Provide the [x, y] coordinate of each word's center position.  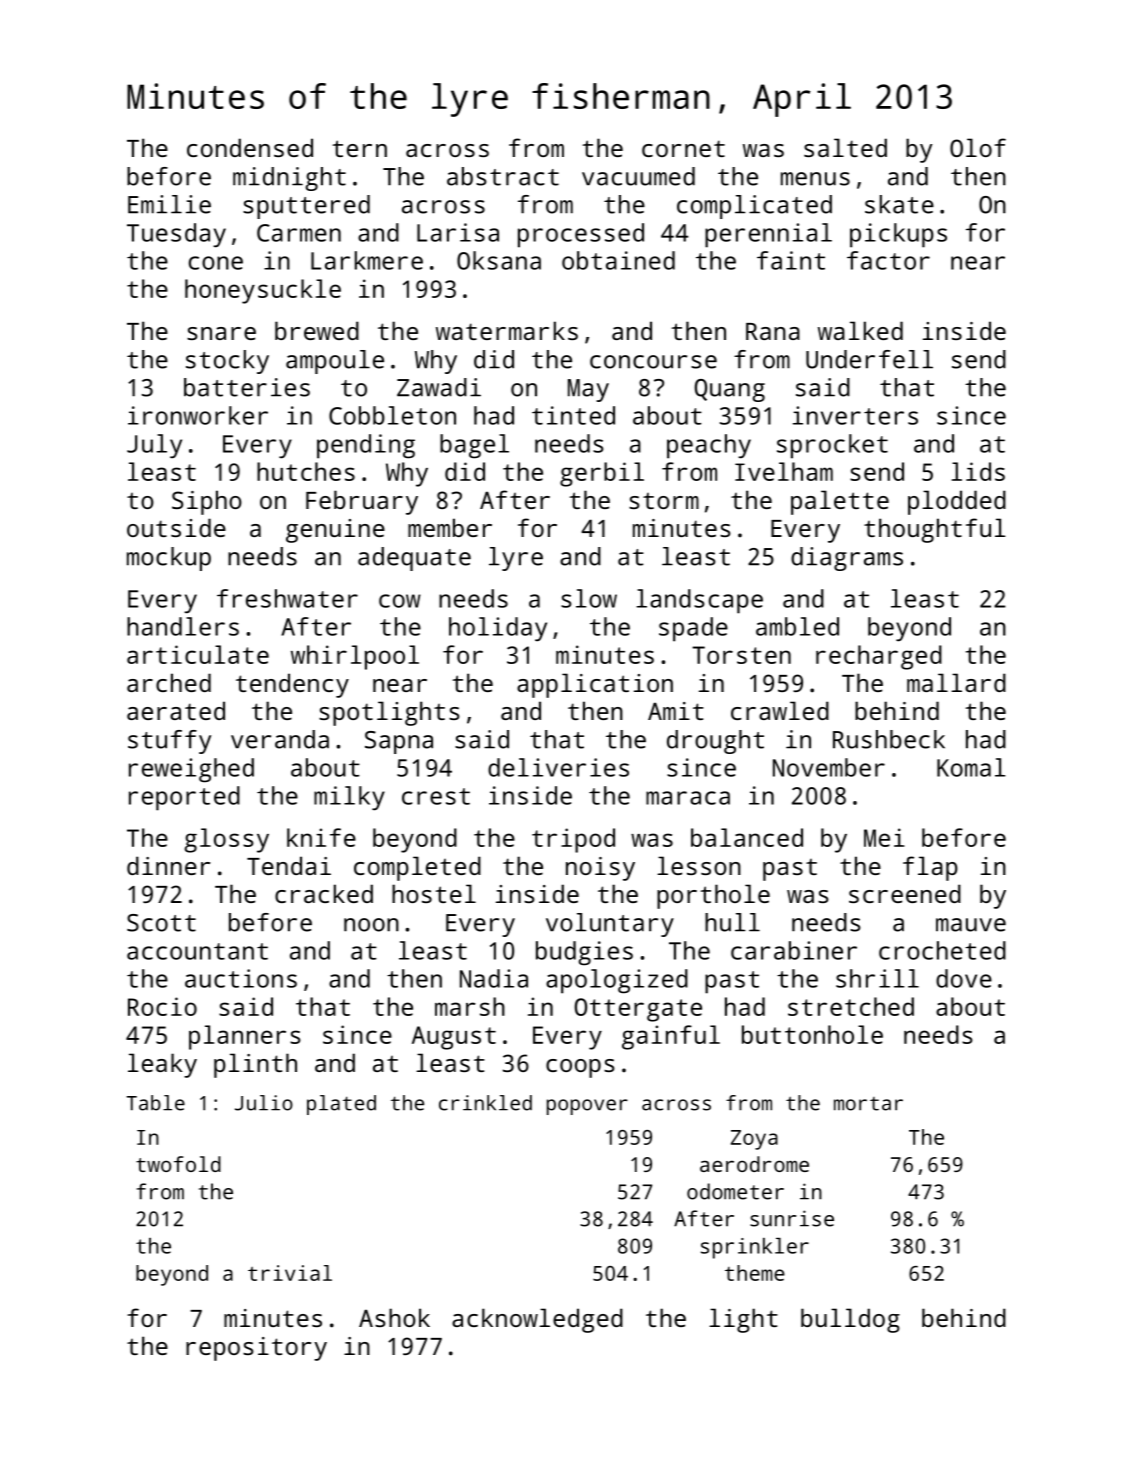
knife [321, 837]
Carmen [299, 233]
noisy [600, 869]
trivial [290, 1273]
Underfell [869, 359]
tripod [573, 840]
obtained [618, 260]
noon [371, 925]
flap [930, 868]
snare [221, 333]
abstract [503, 176]
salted [845, 147]
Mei [884, 837]
